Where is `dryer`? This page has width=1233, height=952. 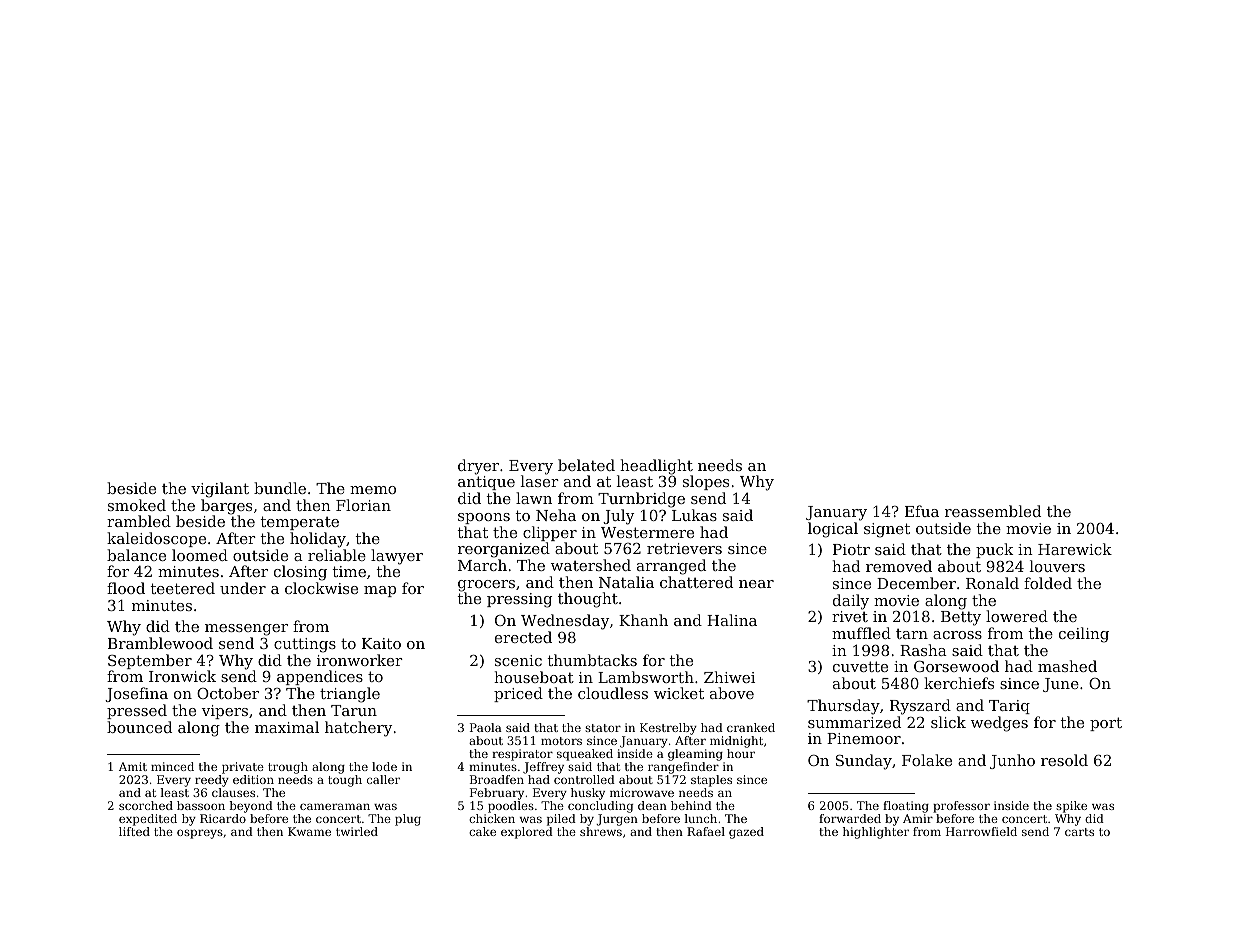
dryer is located at coordinates (478, 467).
